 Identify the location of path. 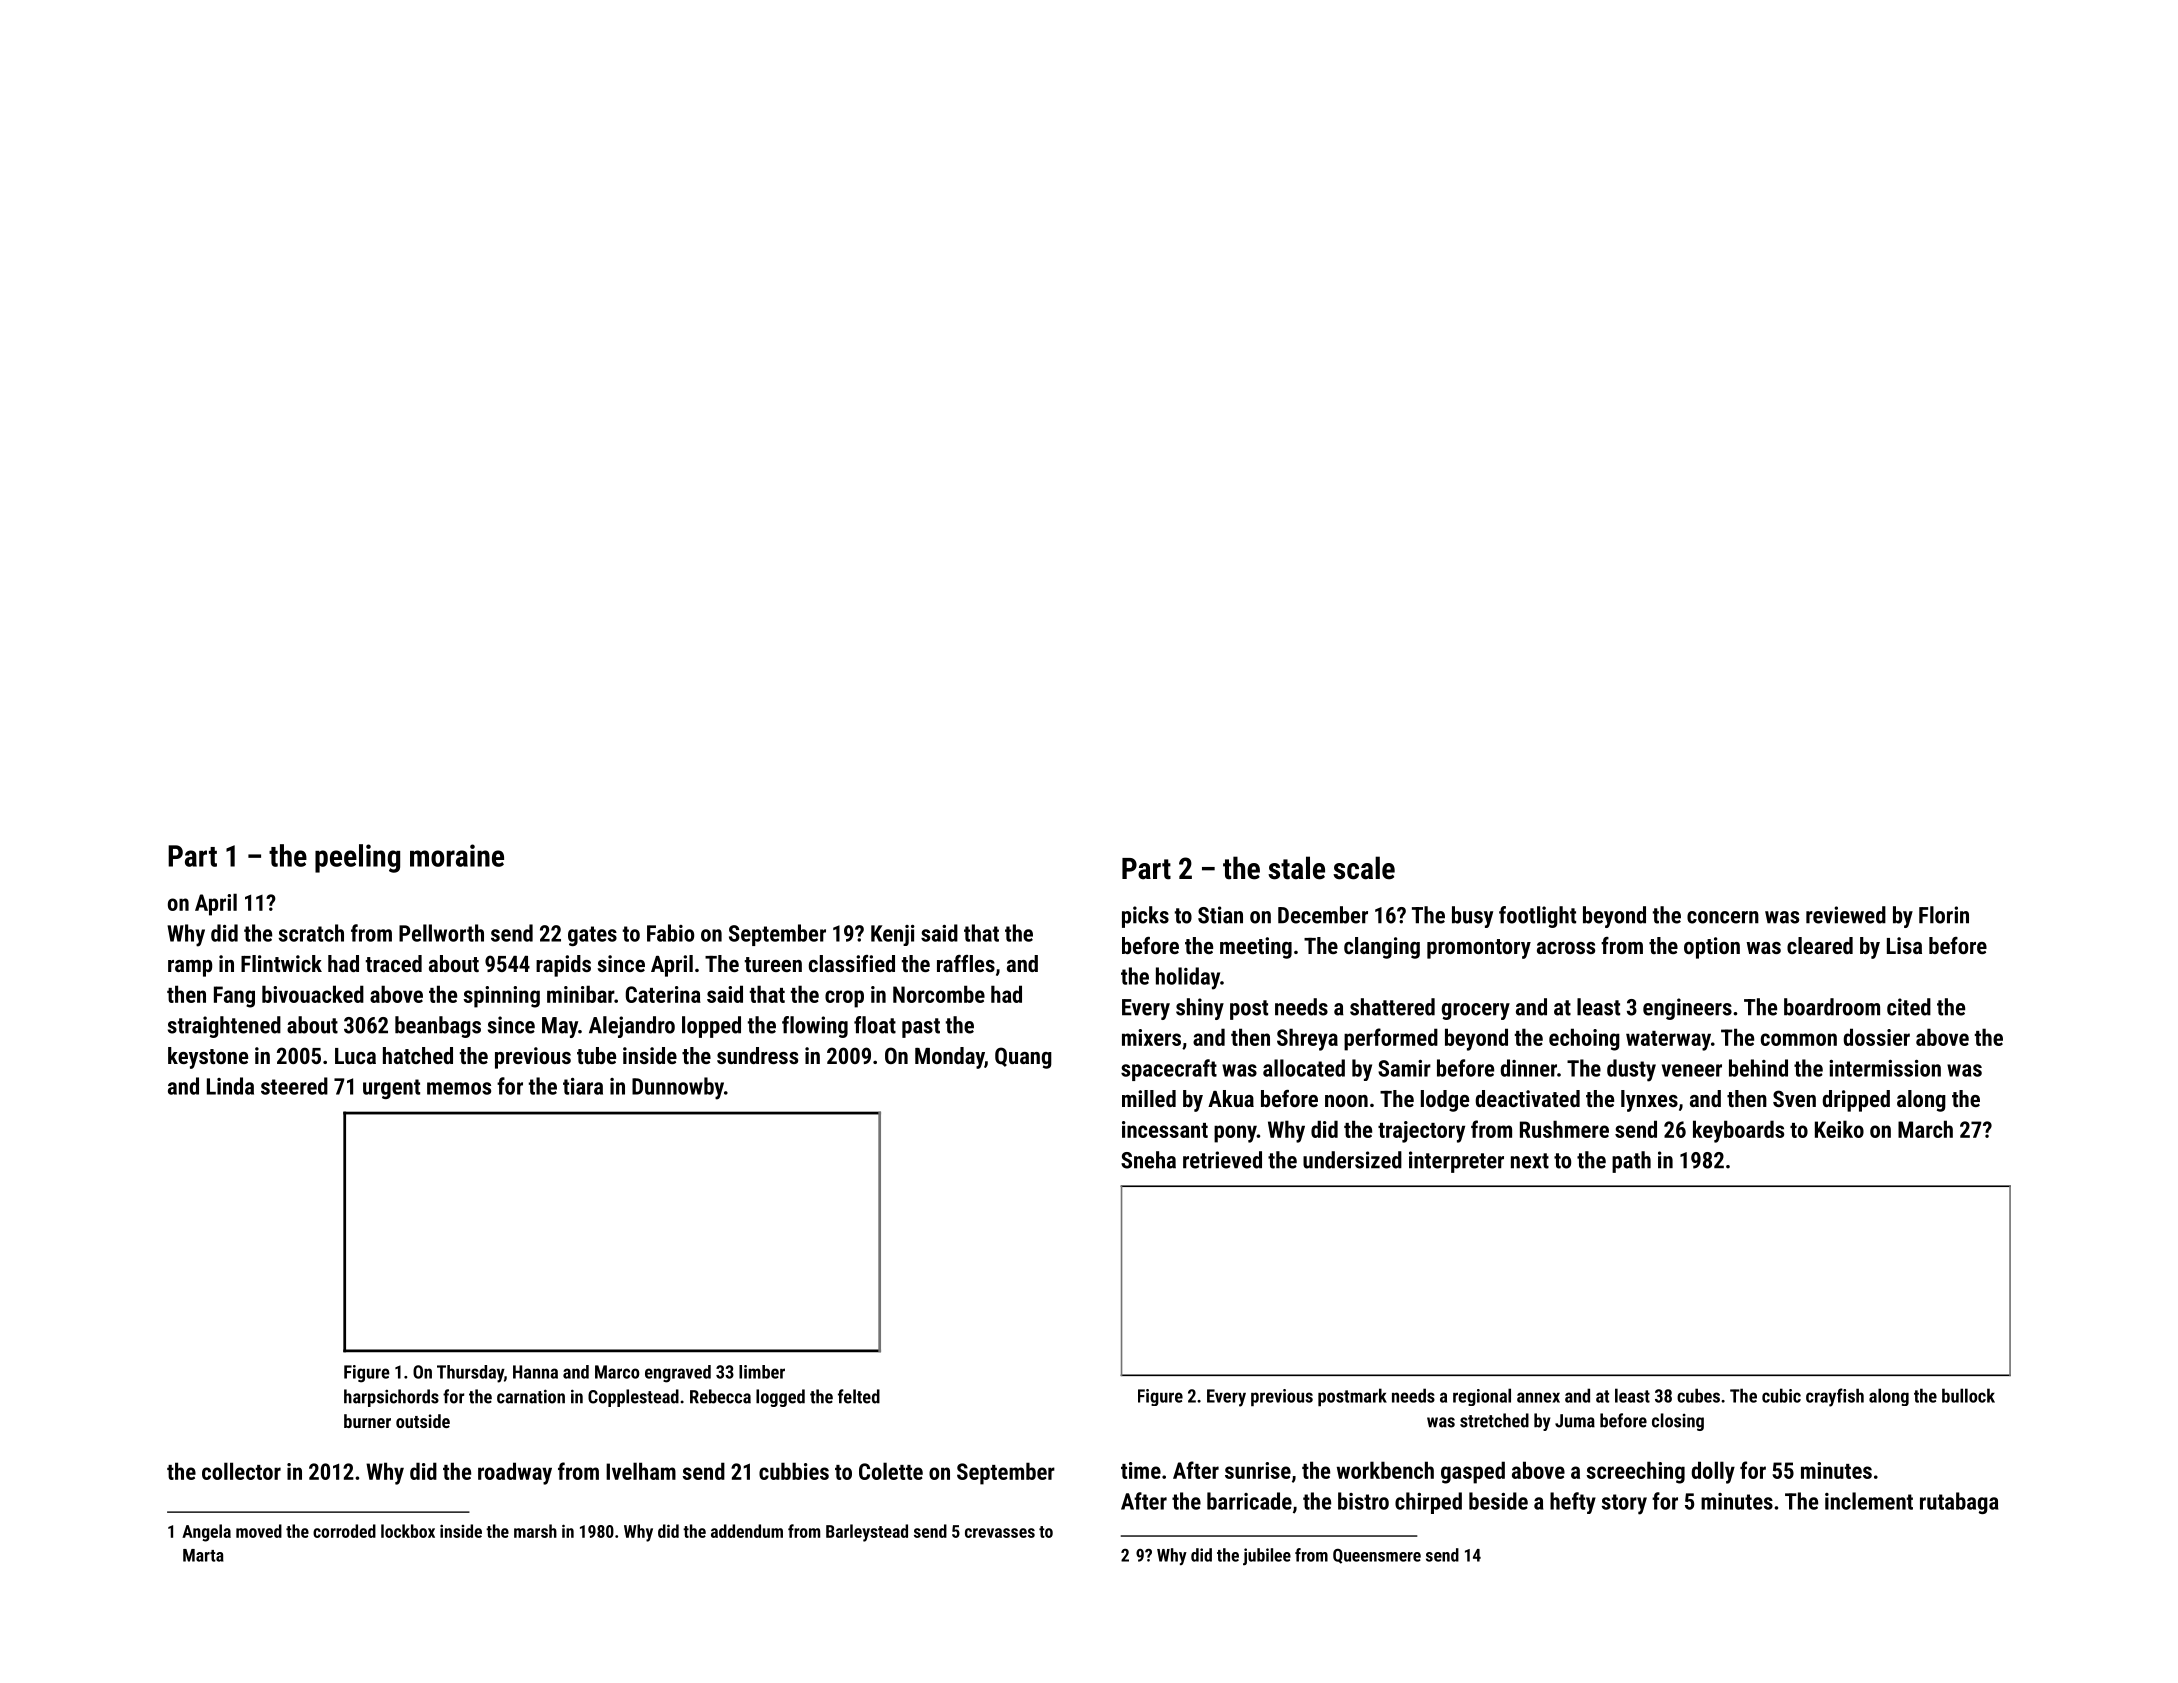
(1631, 1162).
